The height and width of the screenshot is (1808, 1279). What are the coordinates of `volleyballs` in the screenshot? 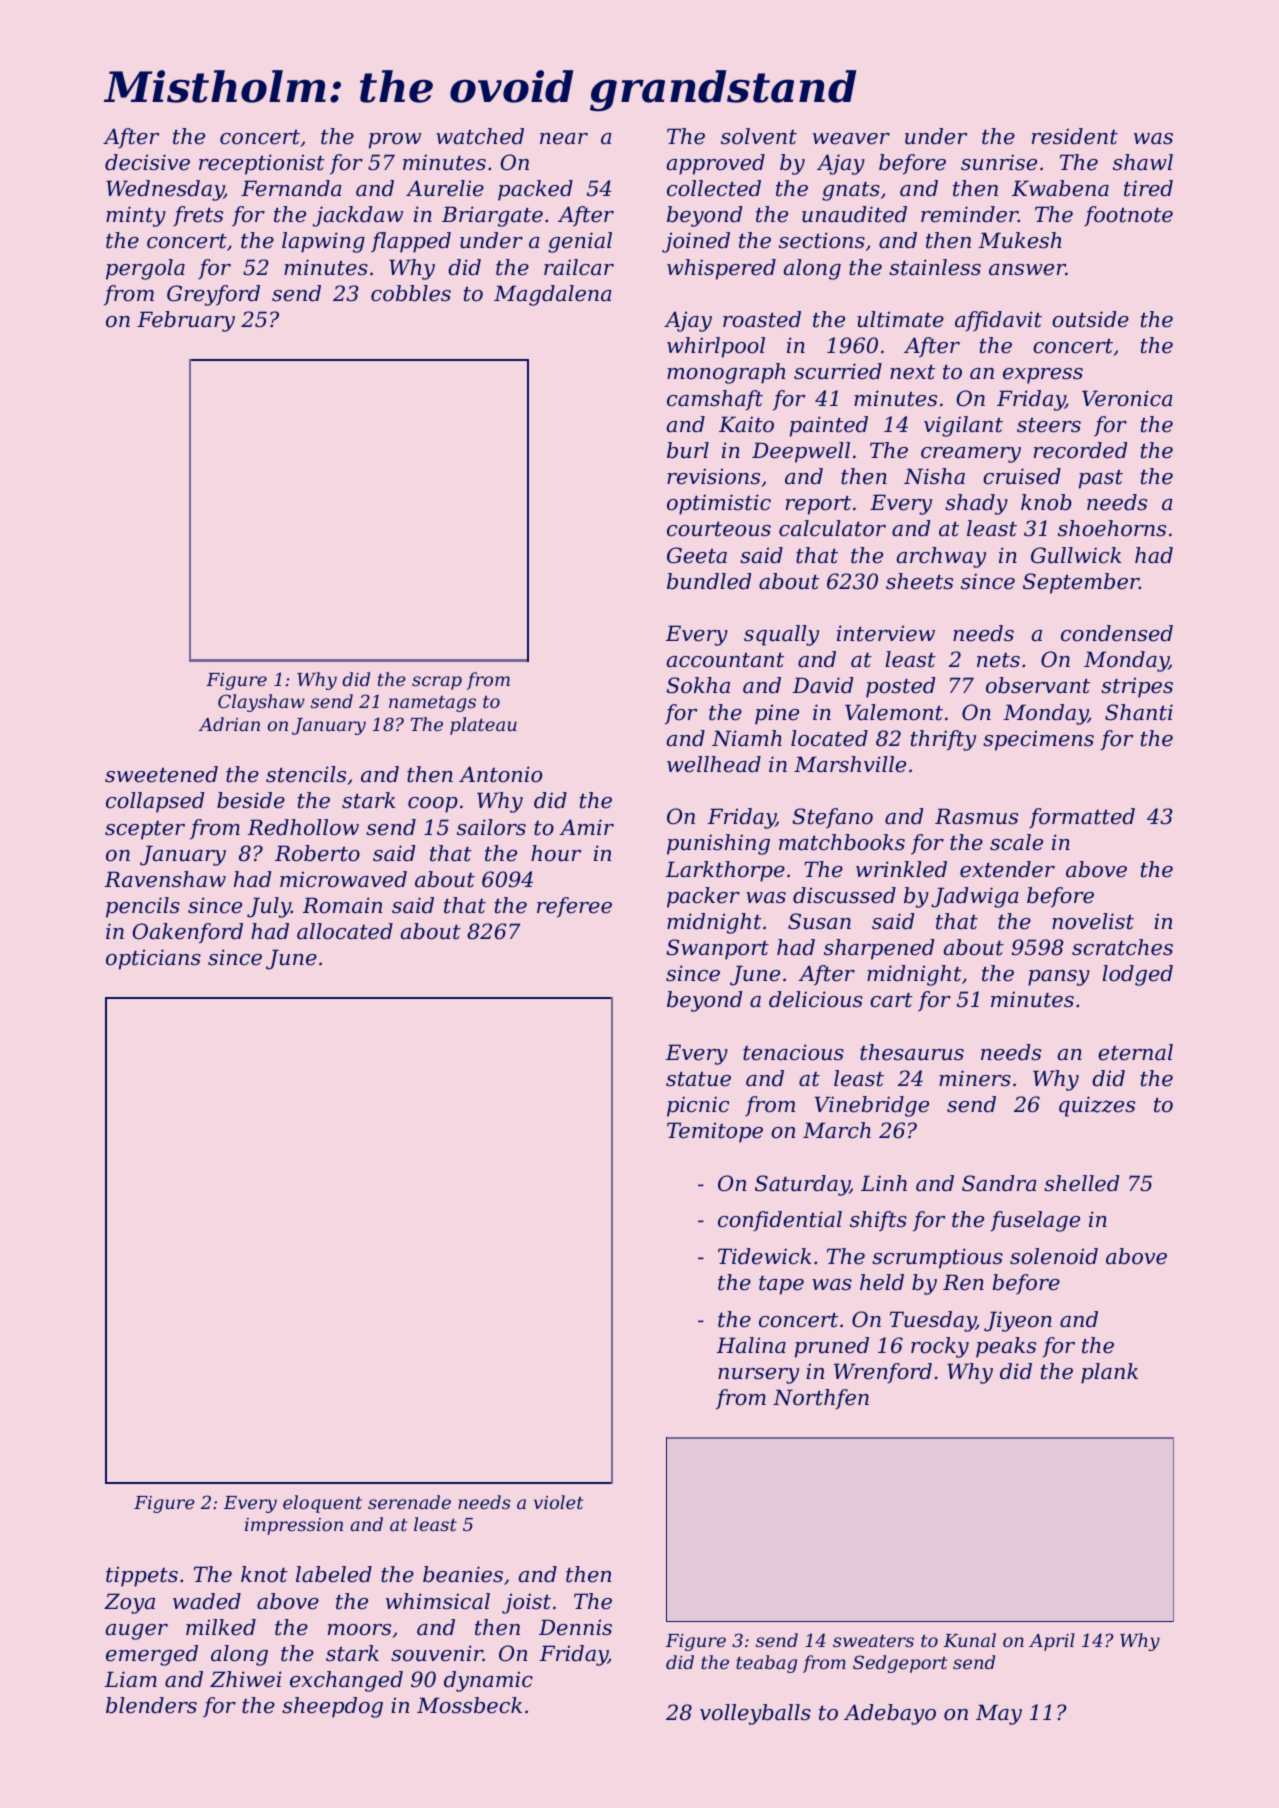 It's located at (755, 1714).
